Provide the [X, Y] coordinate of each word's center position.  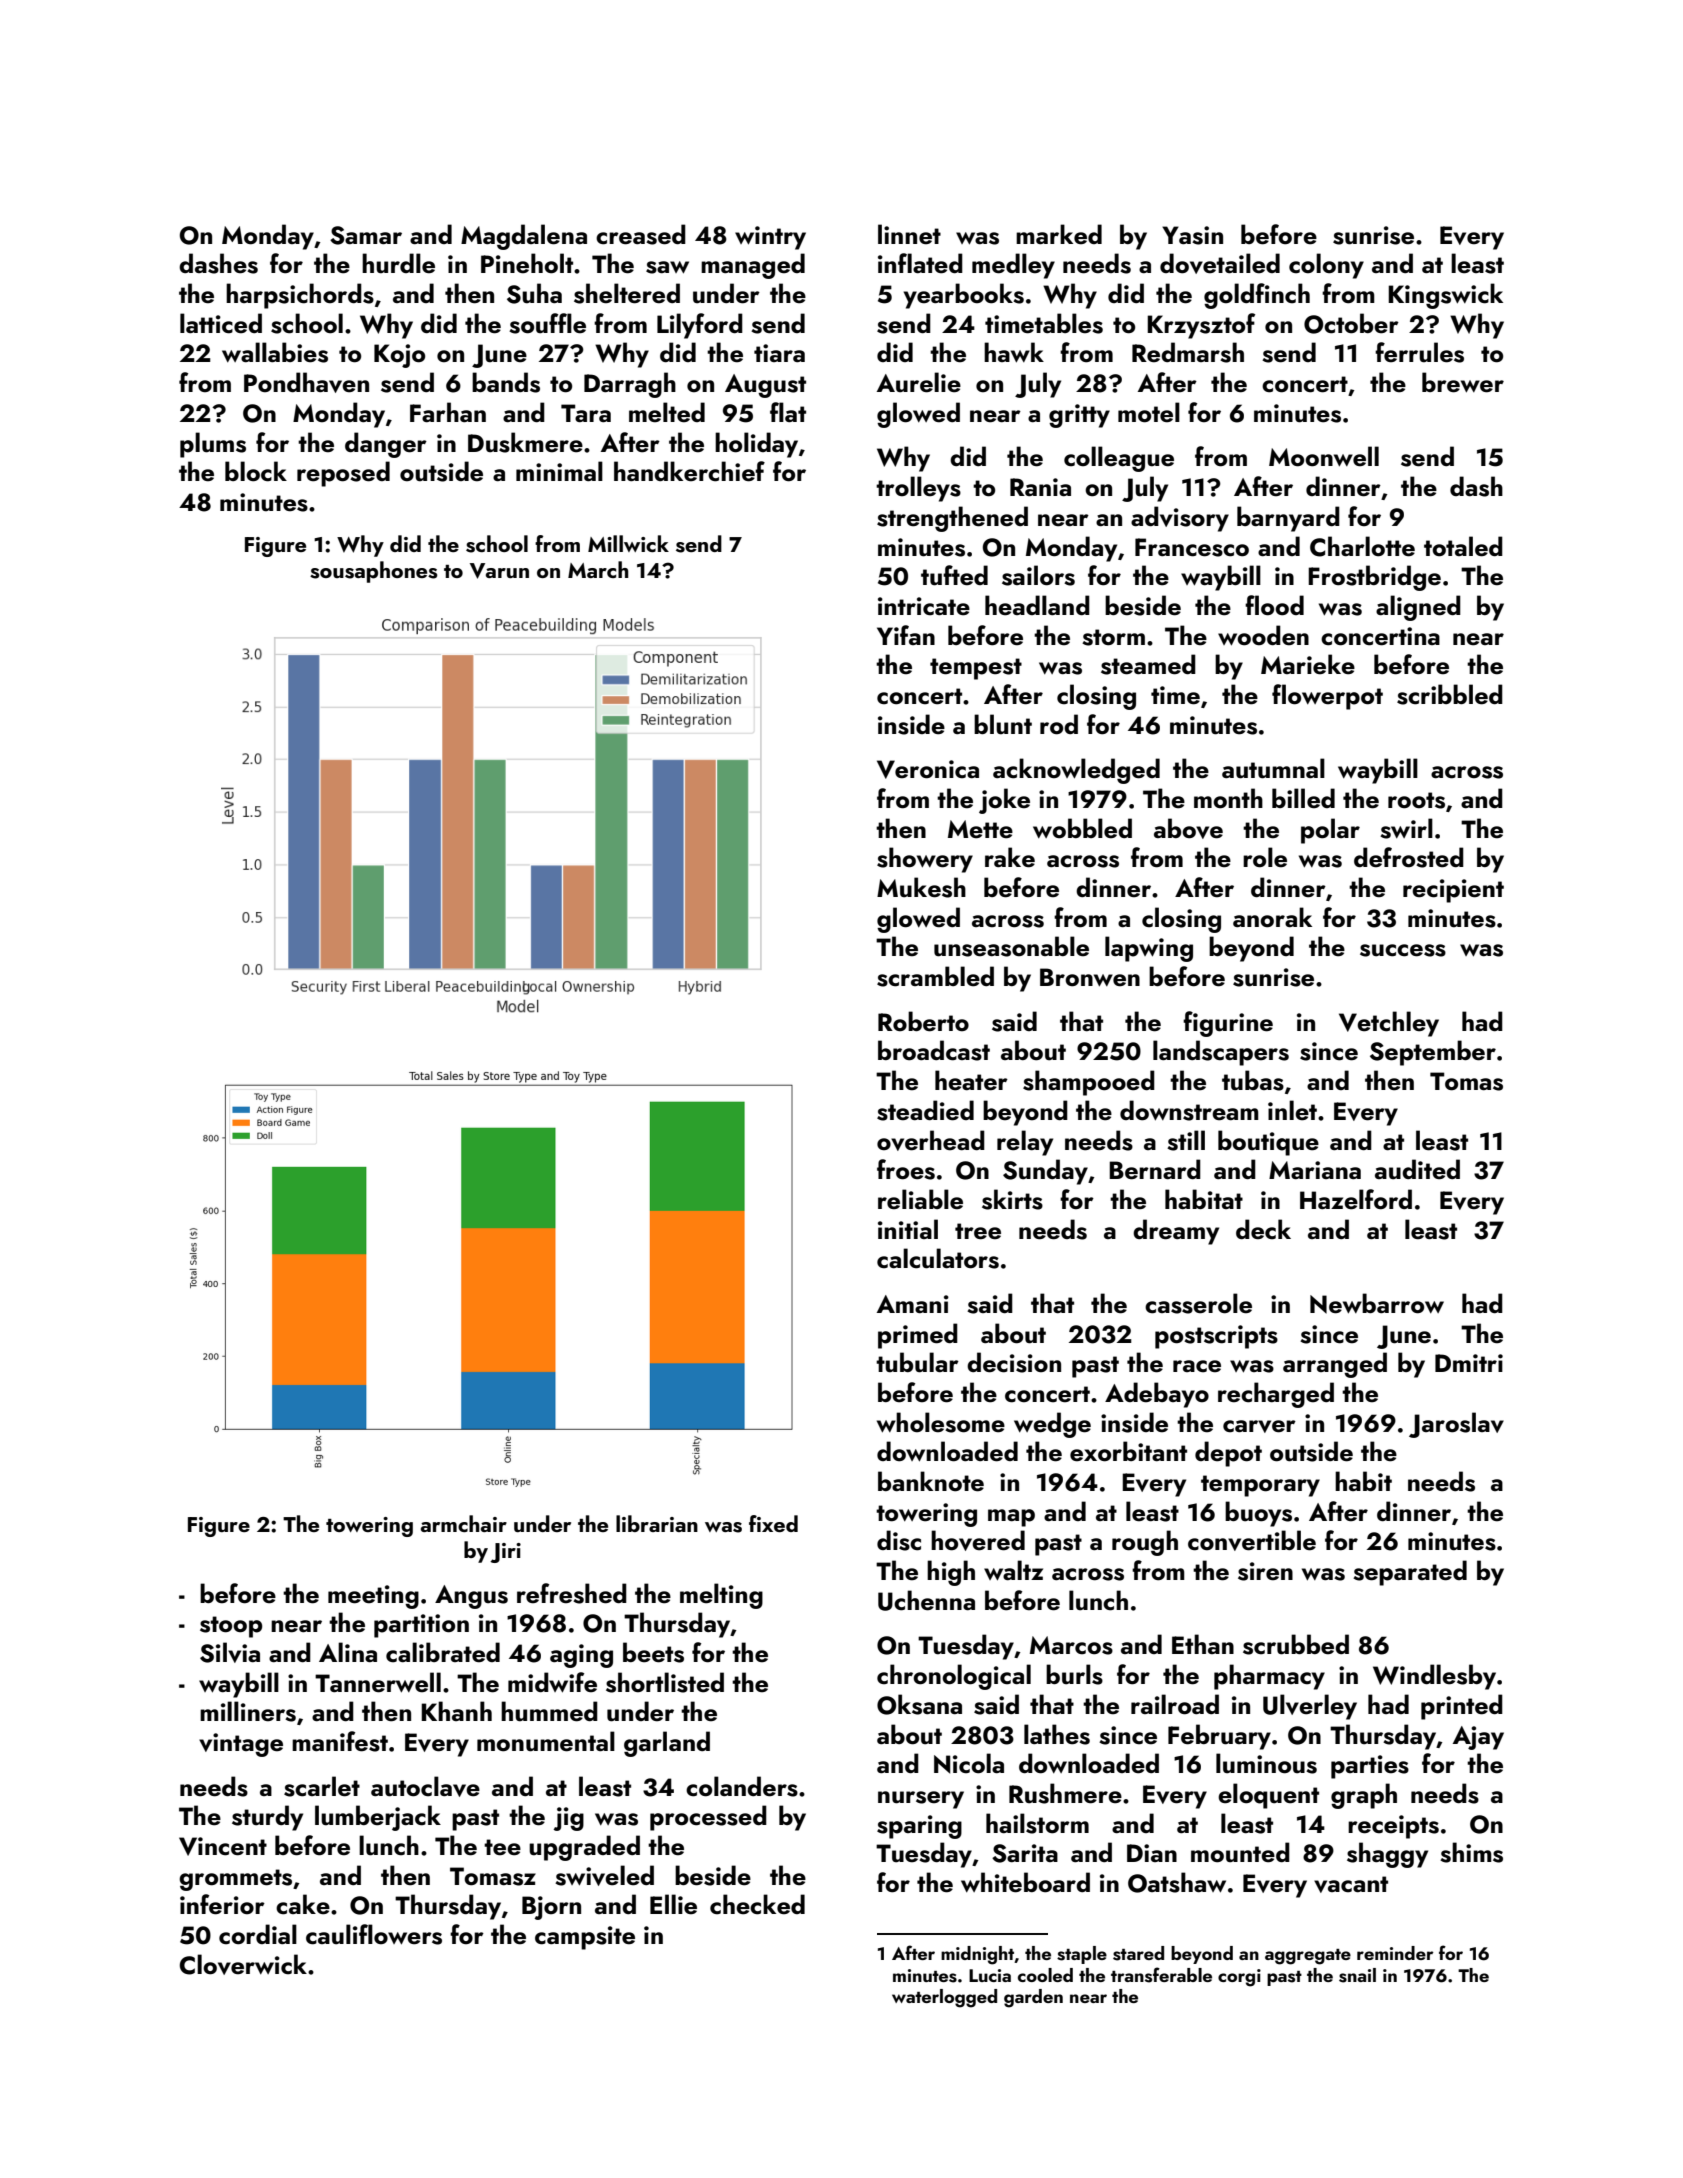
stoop [231, 1627]
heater [971, 1080]
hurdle [398, 263]
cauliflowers [374, 1934]
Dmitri [1469, 1363]
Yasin [1192, 235]
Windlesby [1434, 1677]
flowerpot [1327, 697]
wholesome [941, 1422]
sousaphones [374, 572]
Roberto [923, 1021]
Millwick [628, 543]
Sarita [1025, 1853]
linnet [909, 234]
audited [1417, 1169]
